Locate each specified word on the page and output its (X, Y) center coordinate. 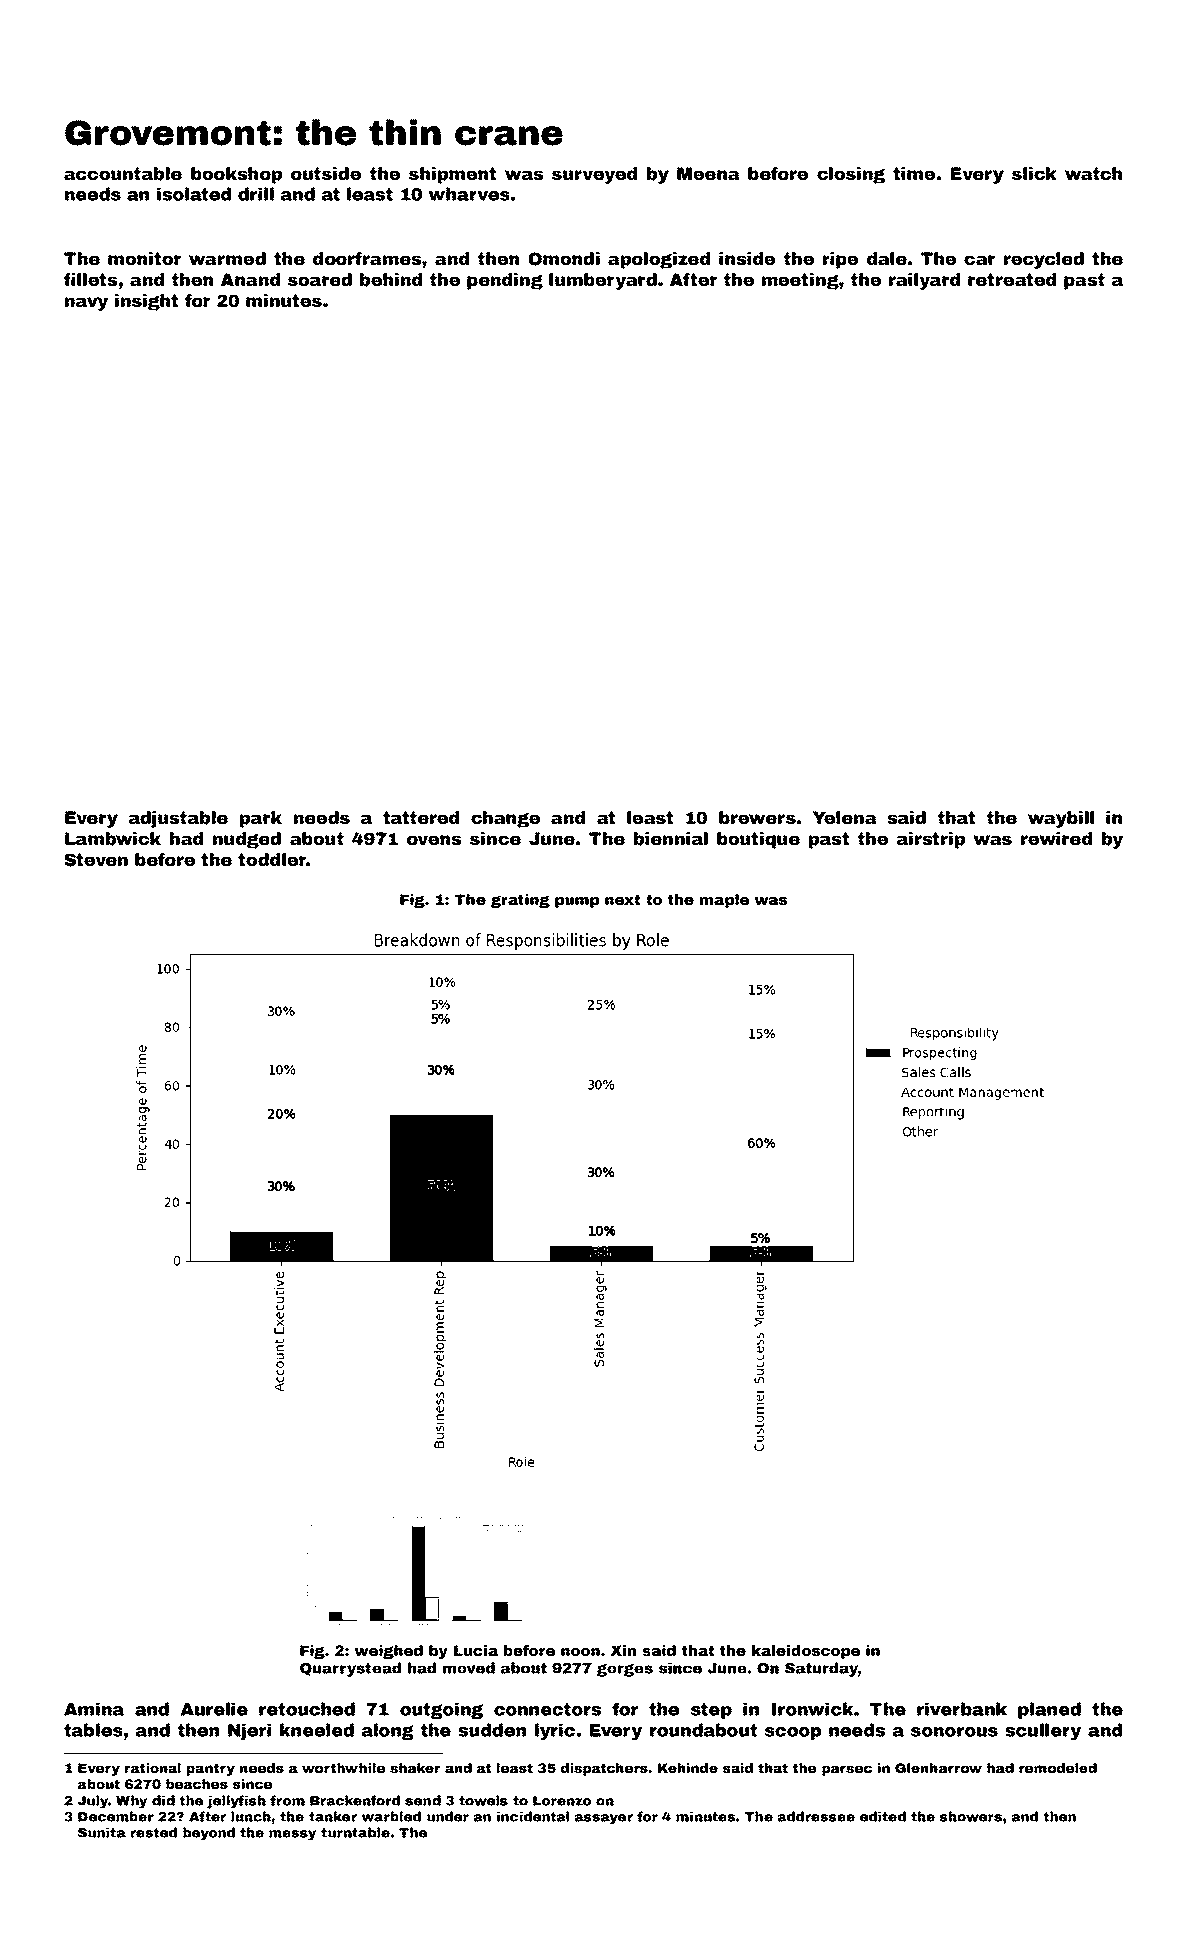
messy (292, 1835)
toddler (272, 860)
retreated (1012, 280)
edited (883, 1816)
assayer (604, 1819)
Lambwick (113, 839)
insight (146, 302)
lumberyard (603, 281)
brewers (757, 818)
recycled (1044, 260)
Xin (623, 1650)
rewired (1056, 839)
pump (577, 902)
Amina (94, 1709)
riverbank (962, 1709)
